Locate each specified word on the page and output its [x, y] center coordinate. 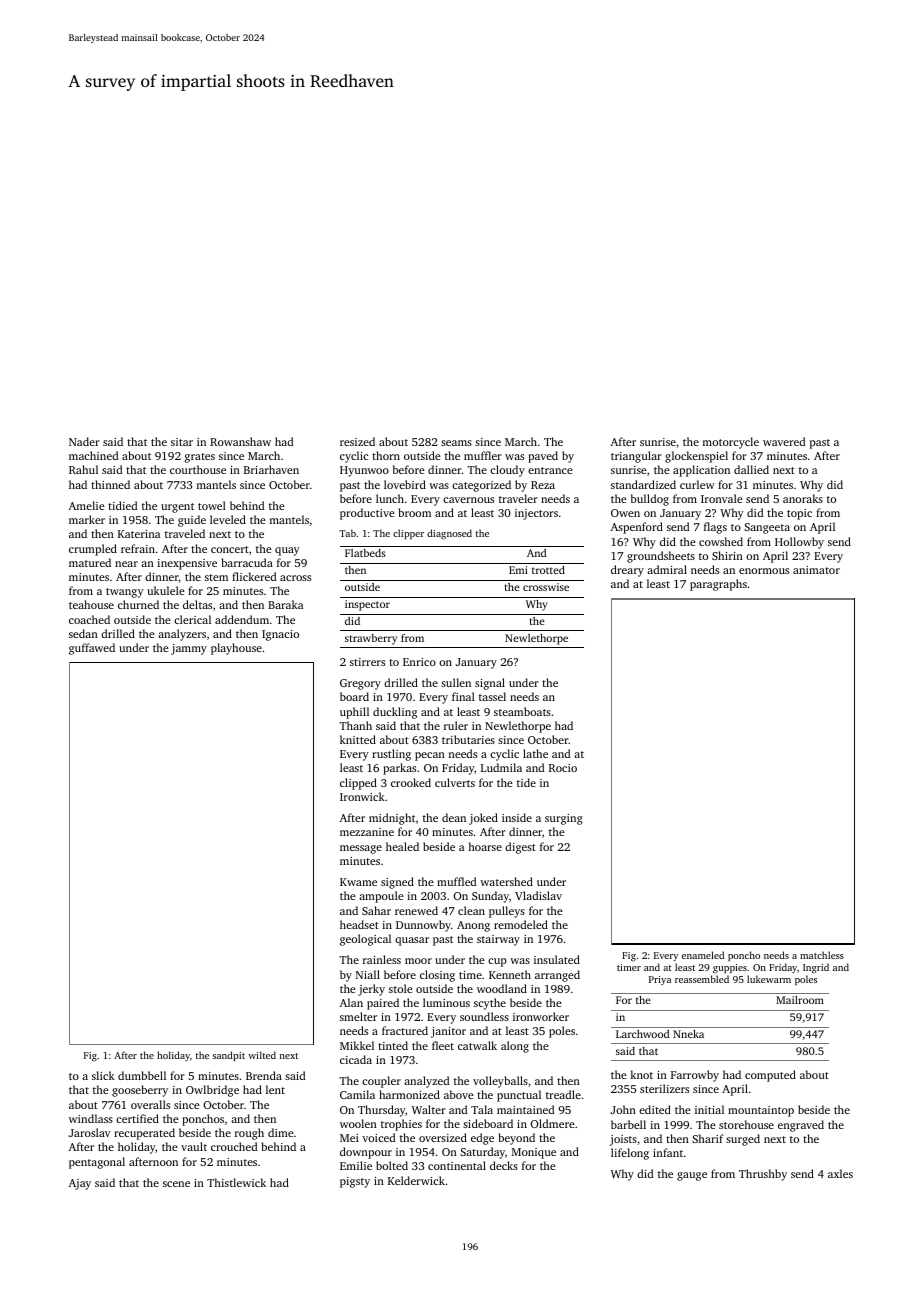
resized [357, 441]
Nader [84, 441]
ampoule [381, 897]
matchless [822, 955]
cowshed [721, 541]
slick [103, 1075]
